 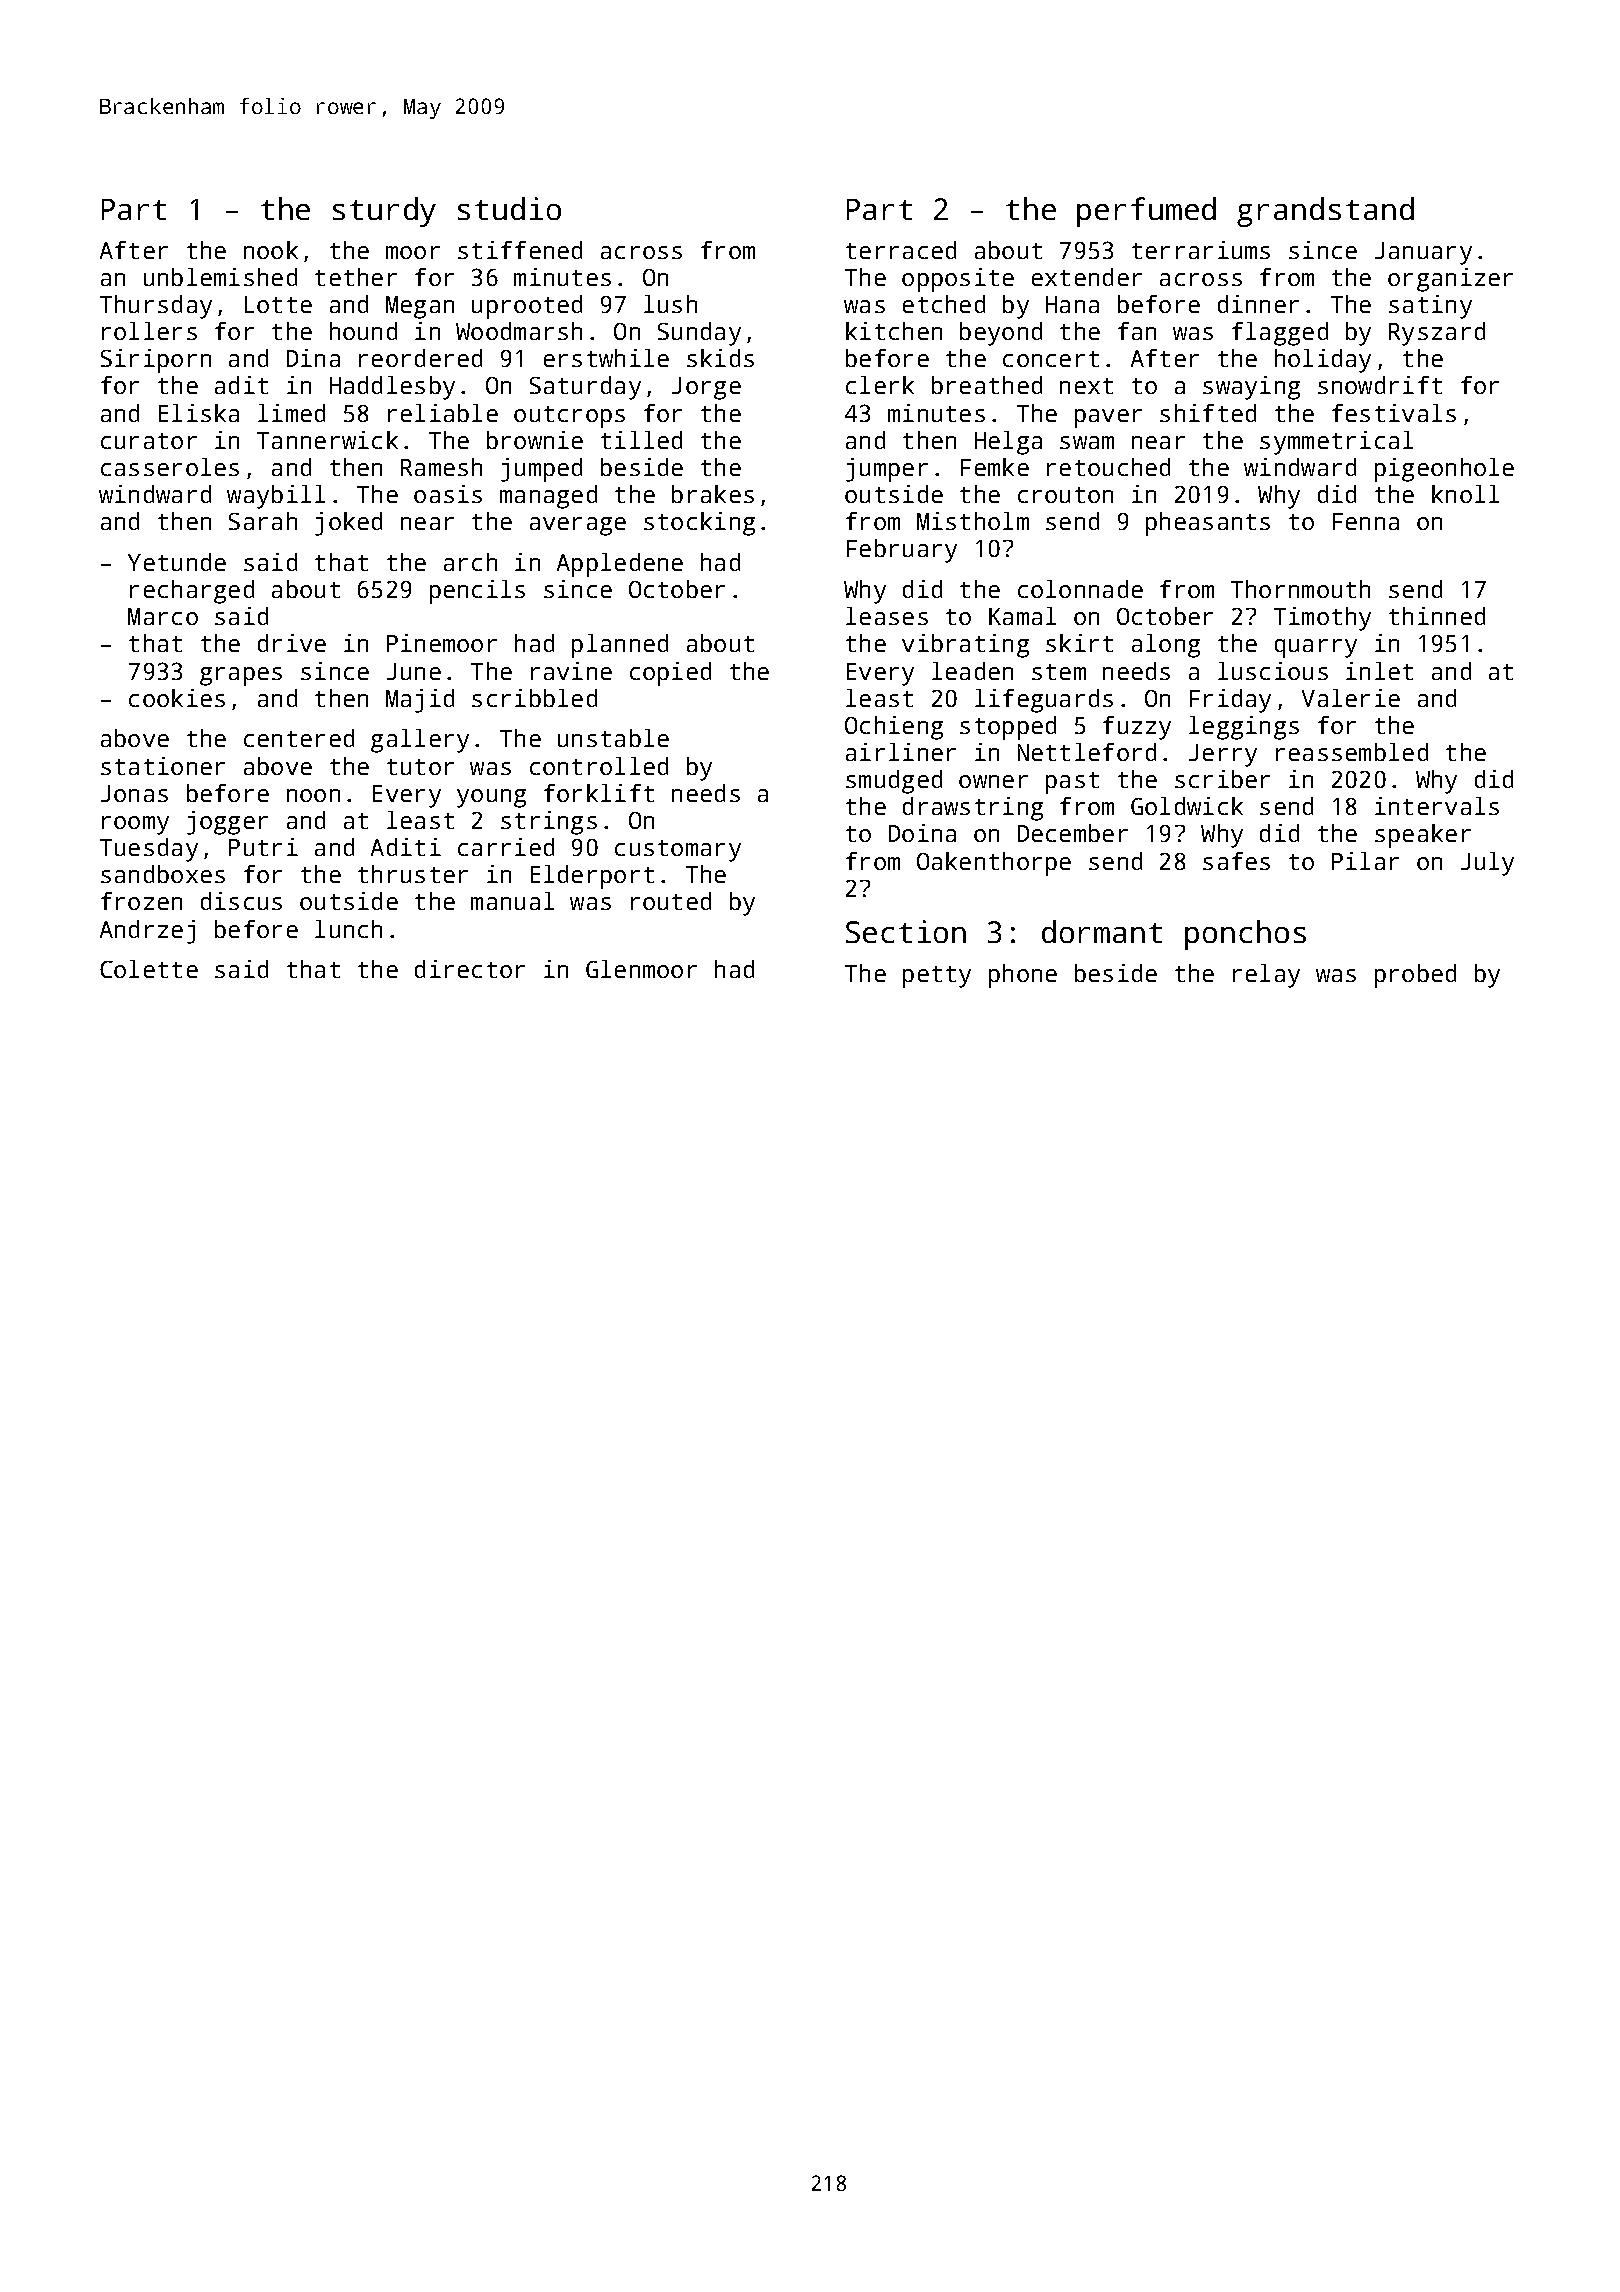 What do you see at coordinates (901, 250) in the image?
I see `terraced` at bounding box center [901, 250].
